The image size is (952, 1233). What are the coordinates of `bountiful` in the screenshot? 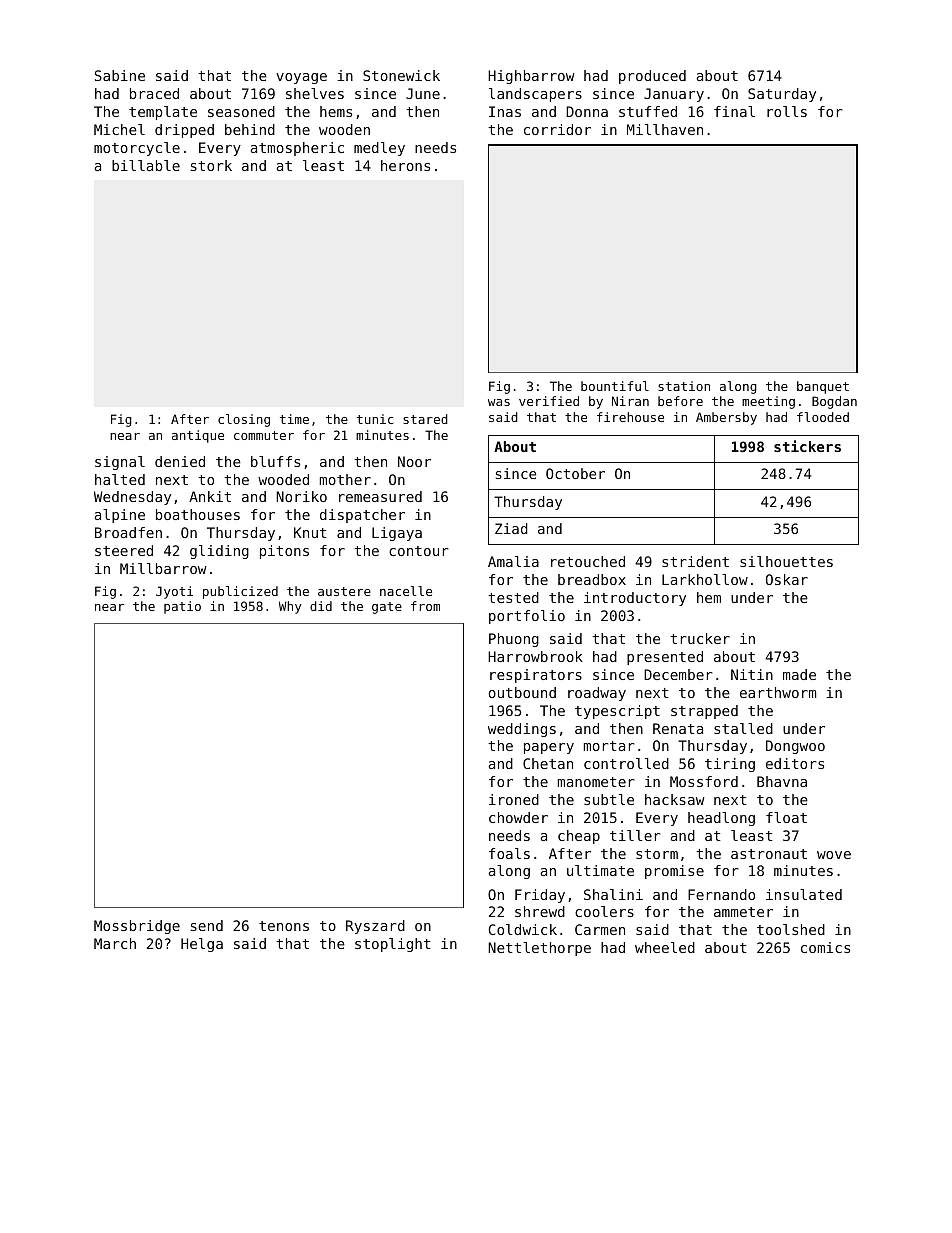 It's located at (615, 386).
